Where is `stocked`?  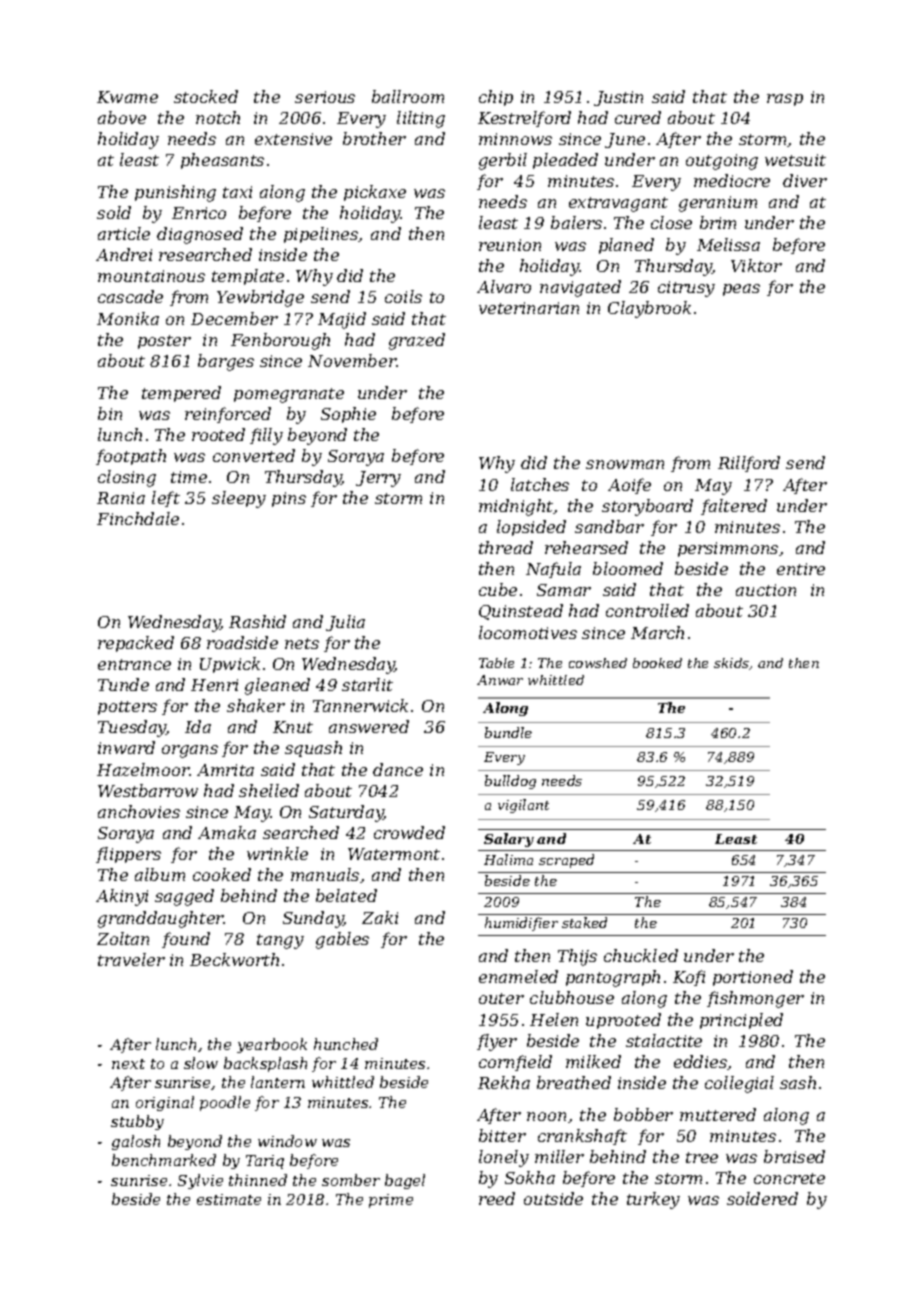 stocked is located at coordinates (206, 96).
